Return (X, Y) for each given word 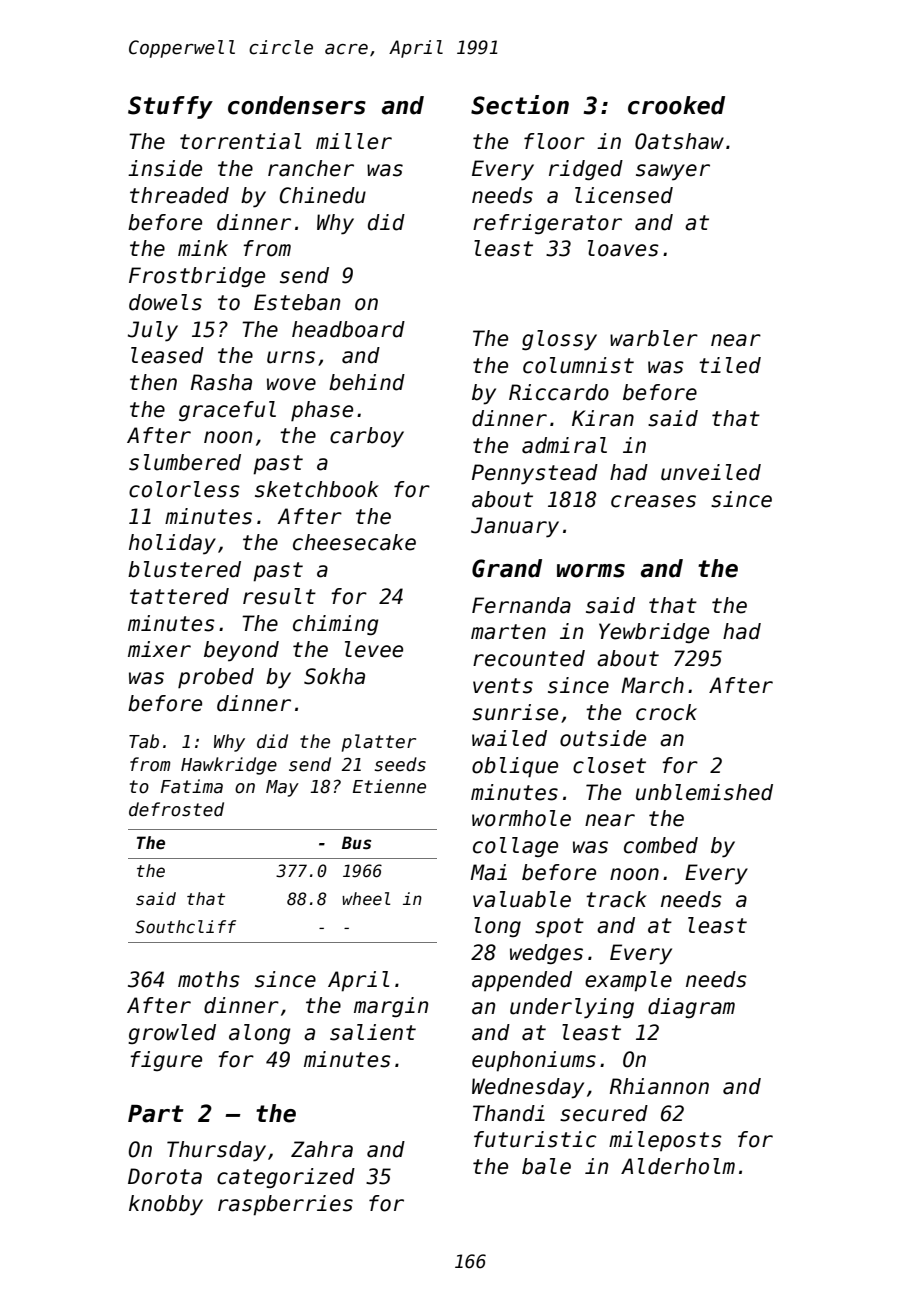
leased (167, 355)
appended (522, 981)
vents (503, 686)
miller (354, 141)
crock (666, 712)
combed (661, 845)
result (279, 596)
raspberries (285, 1205)
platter (379, 743)
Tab (144, 741)
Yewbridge (654, 633)
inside (165, 168)
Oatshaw (679, 141)
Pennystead (535, 474)
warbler (654, 338)
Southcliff (185, 927)
